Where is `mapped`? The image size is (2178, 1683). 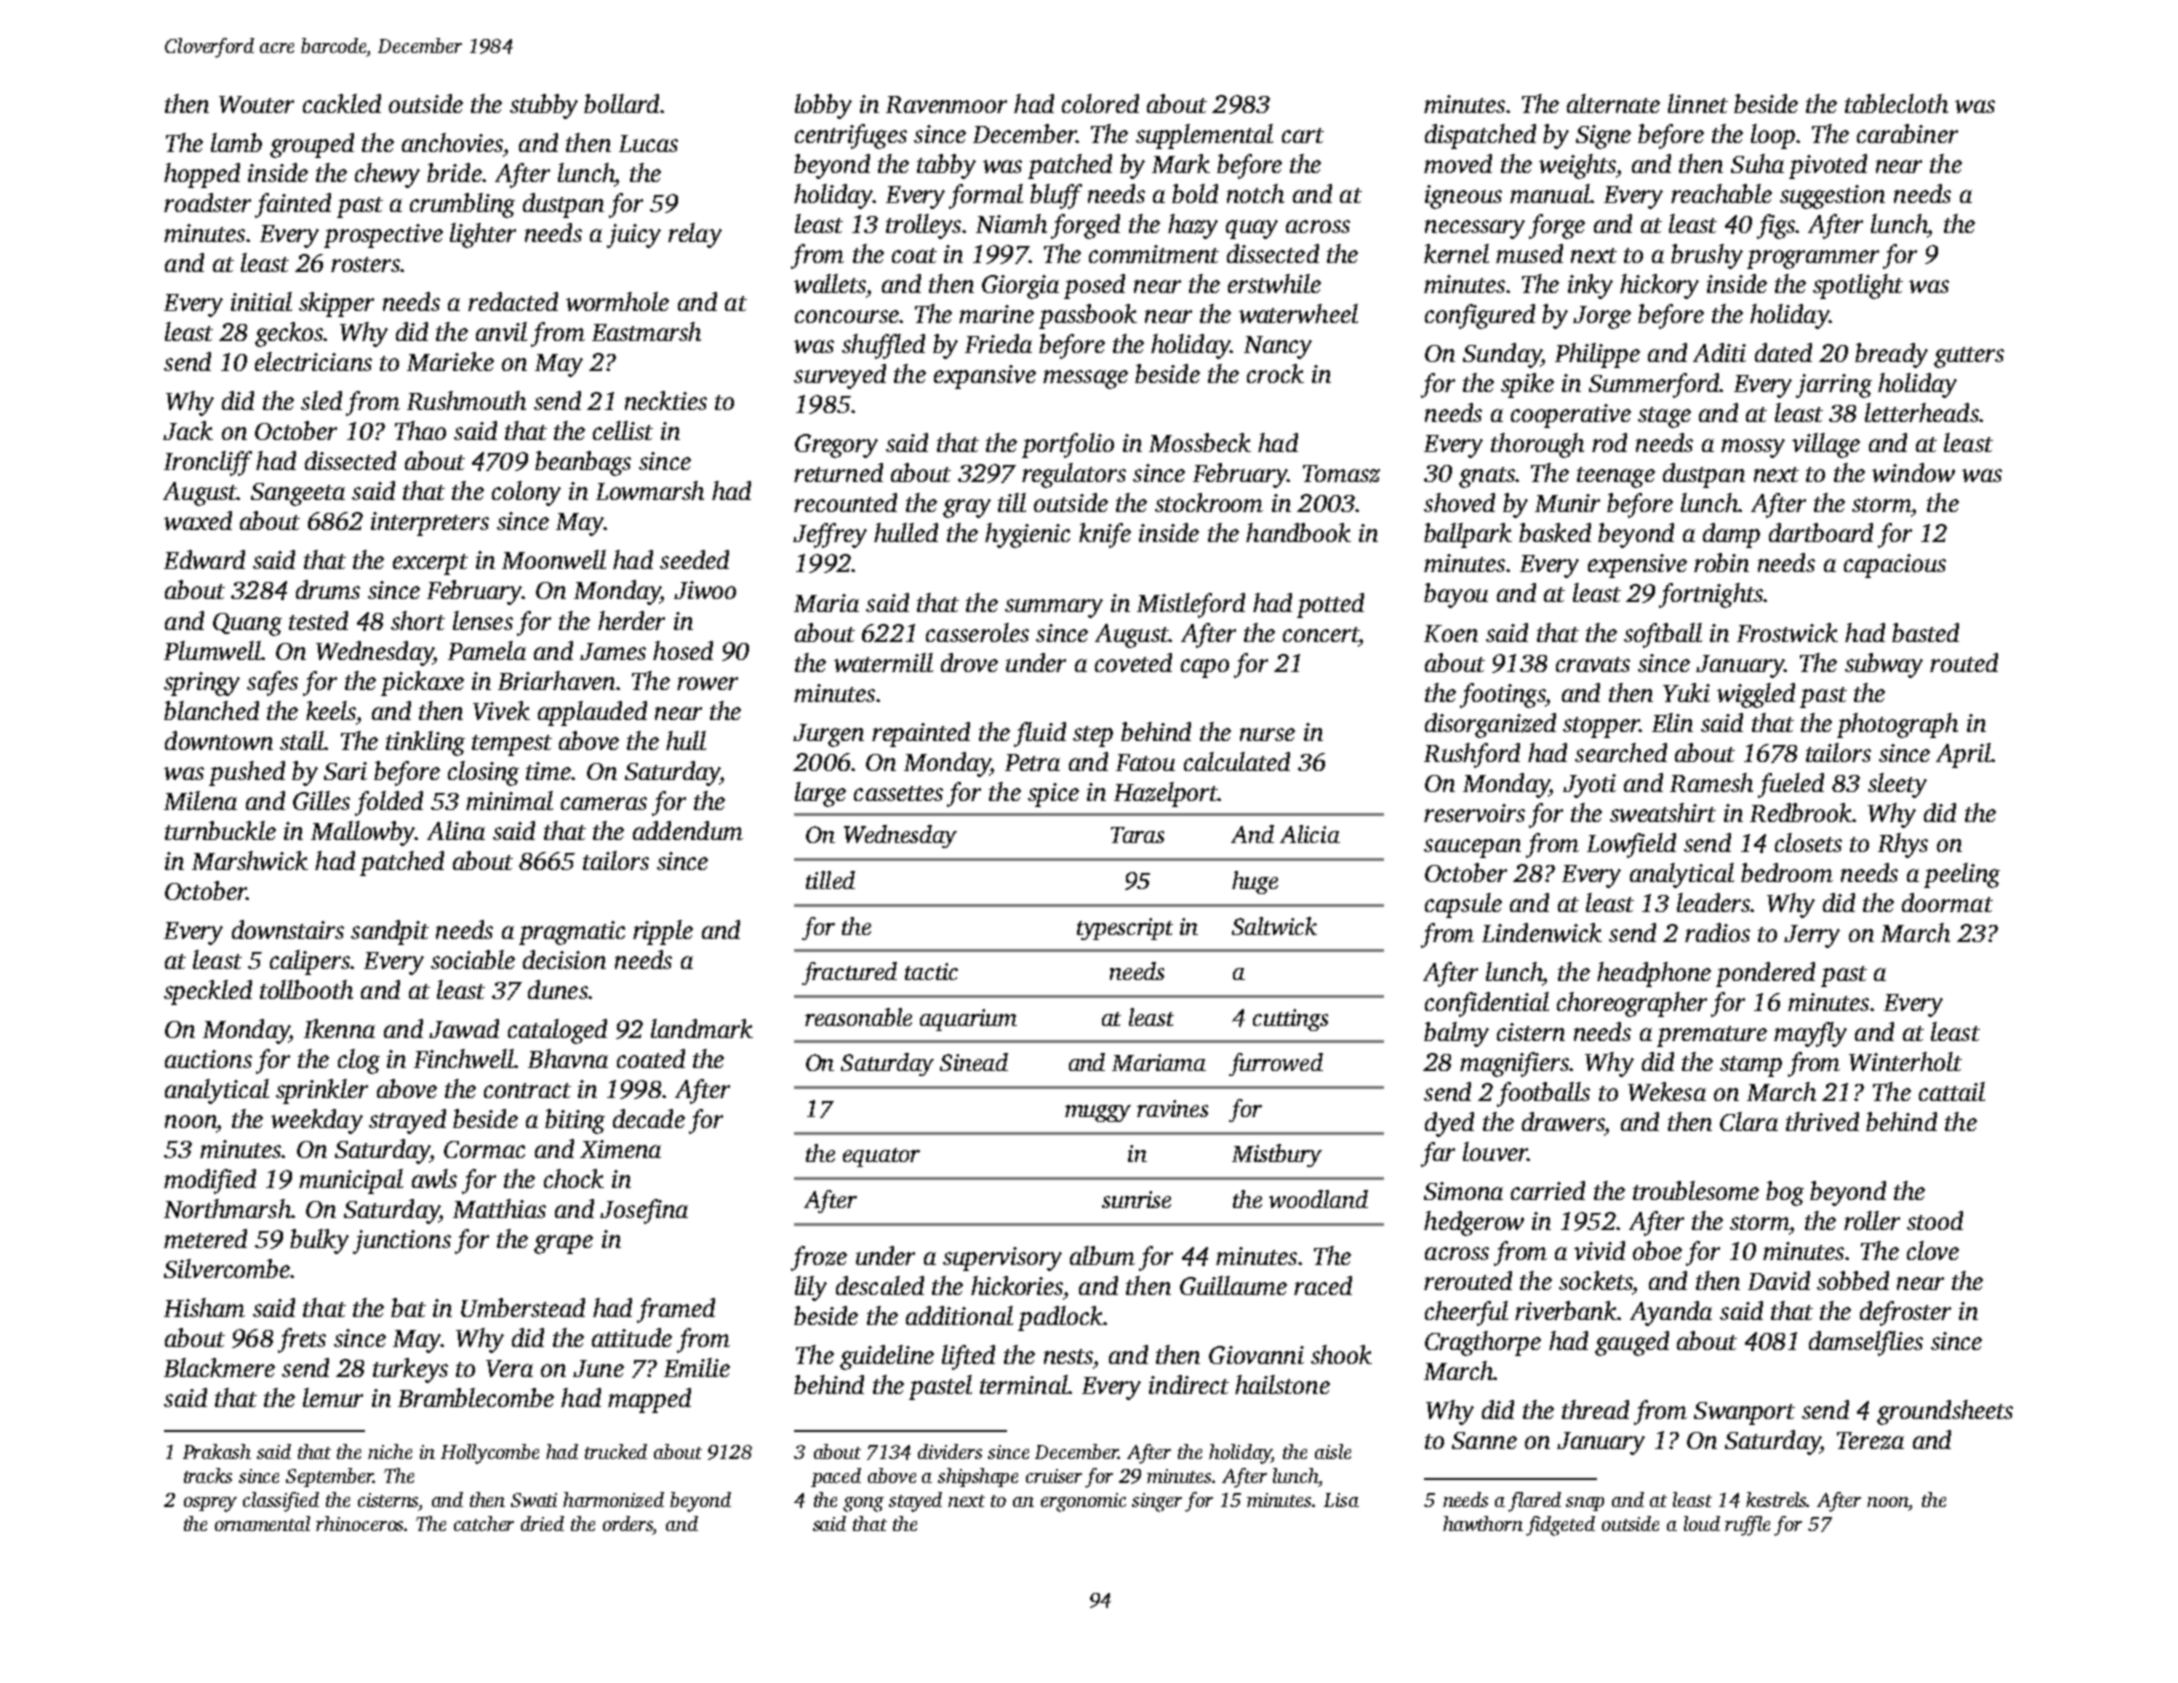 mapped is located at coordinates (649, 1400).
